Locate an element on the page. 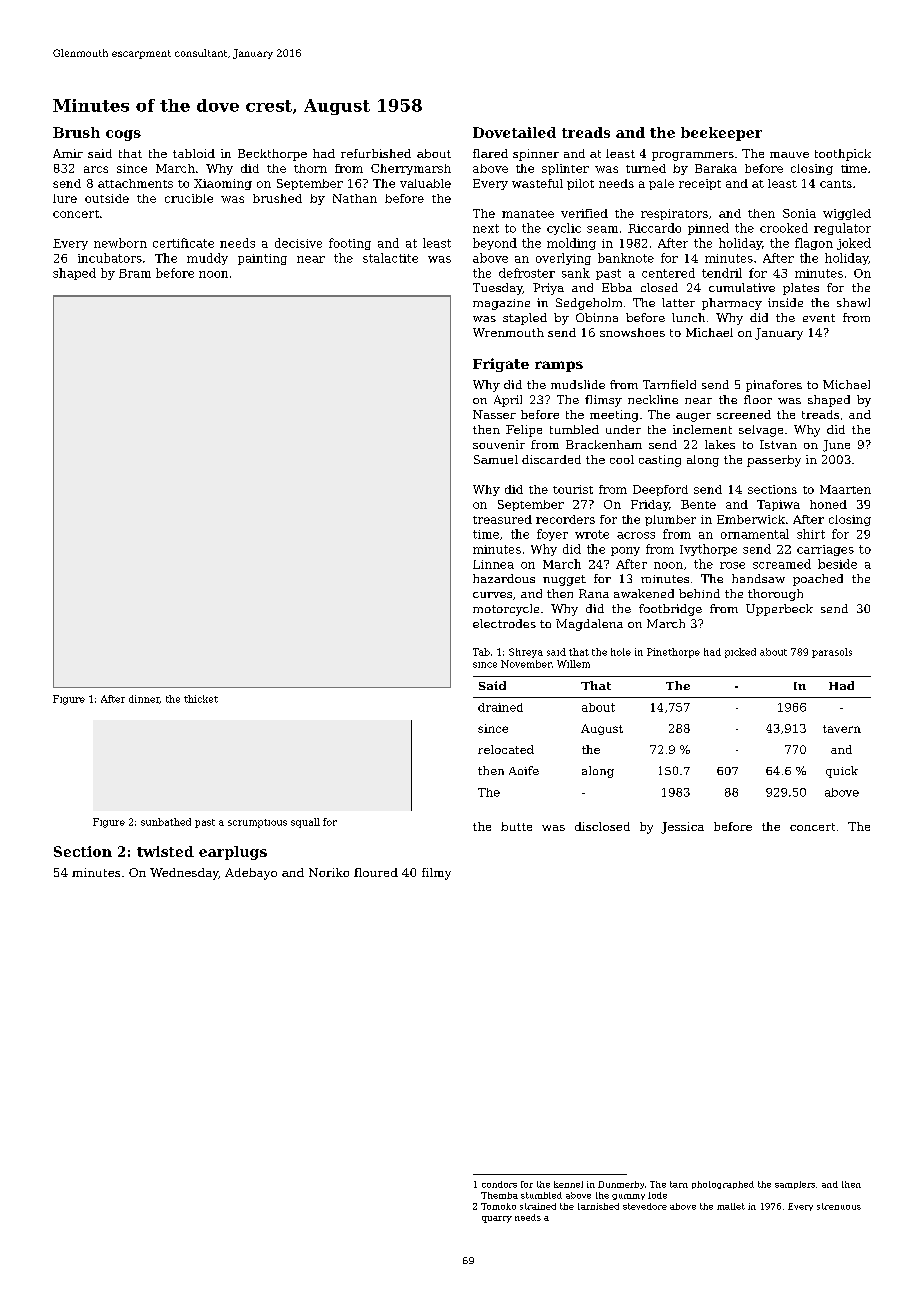 The image size is (924, 1308). strenuous is located at coordinates (839, 1206).
